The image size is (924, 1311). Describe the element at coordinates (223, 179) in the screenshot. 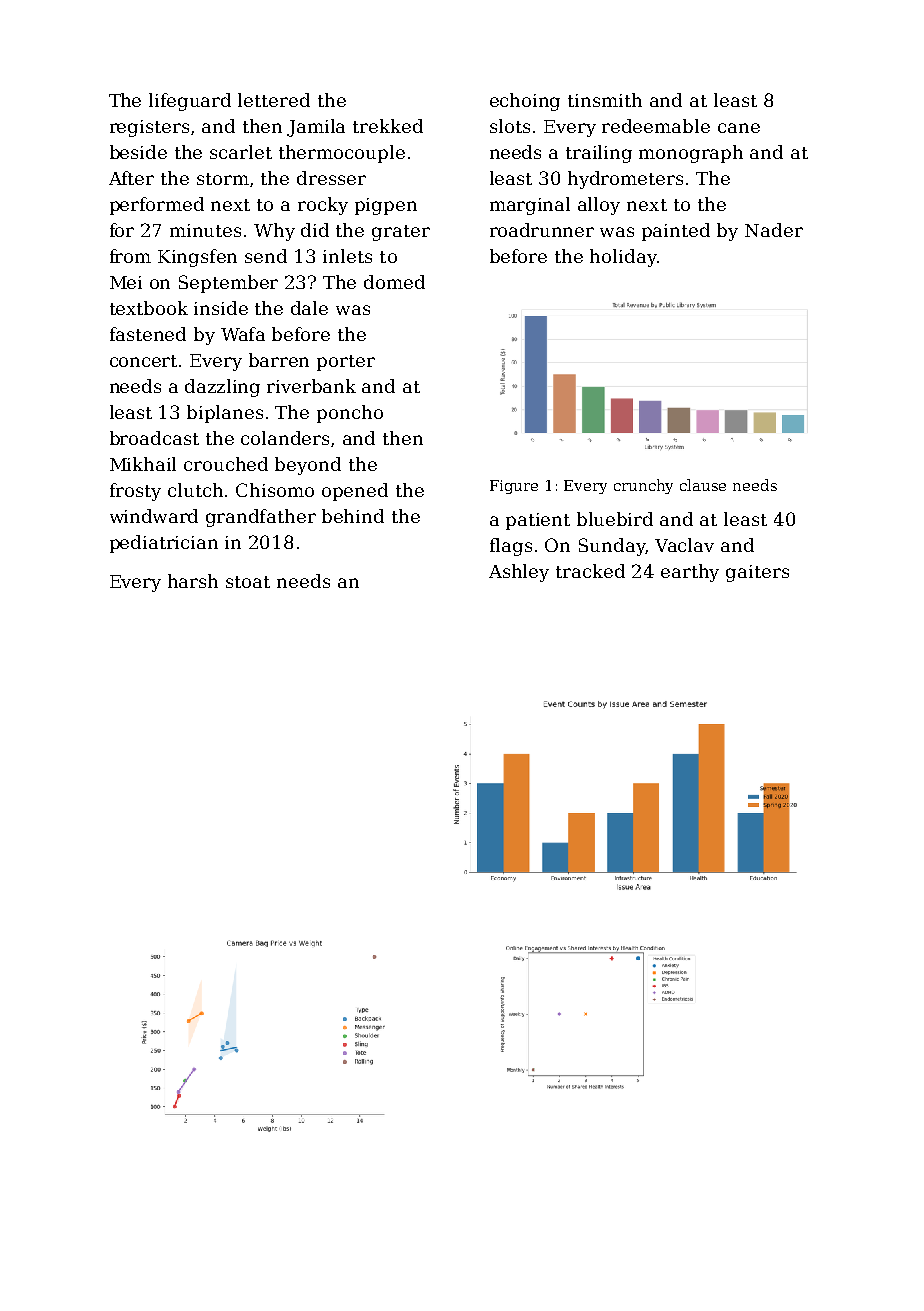

I see `storm` at that location.
